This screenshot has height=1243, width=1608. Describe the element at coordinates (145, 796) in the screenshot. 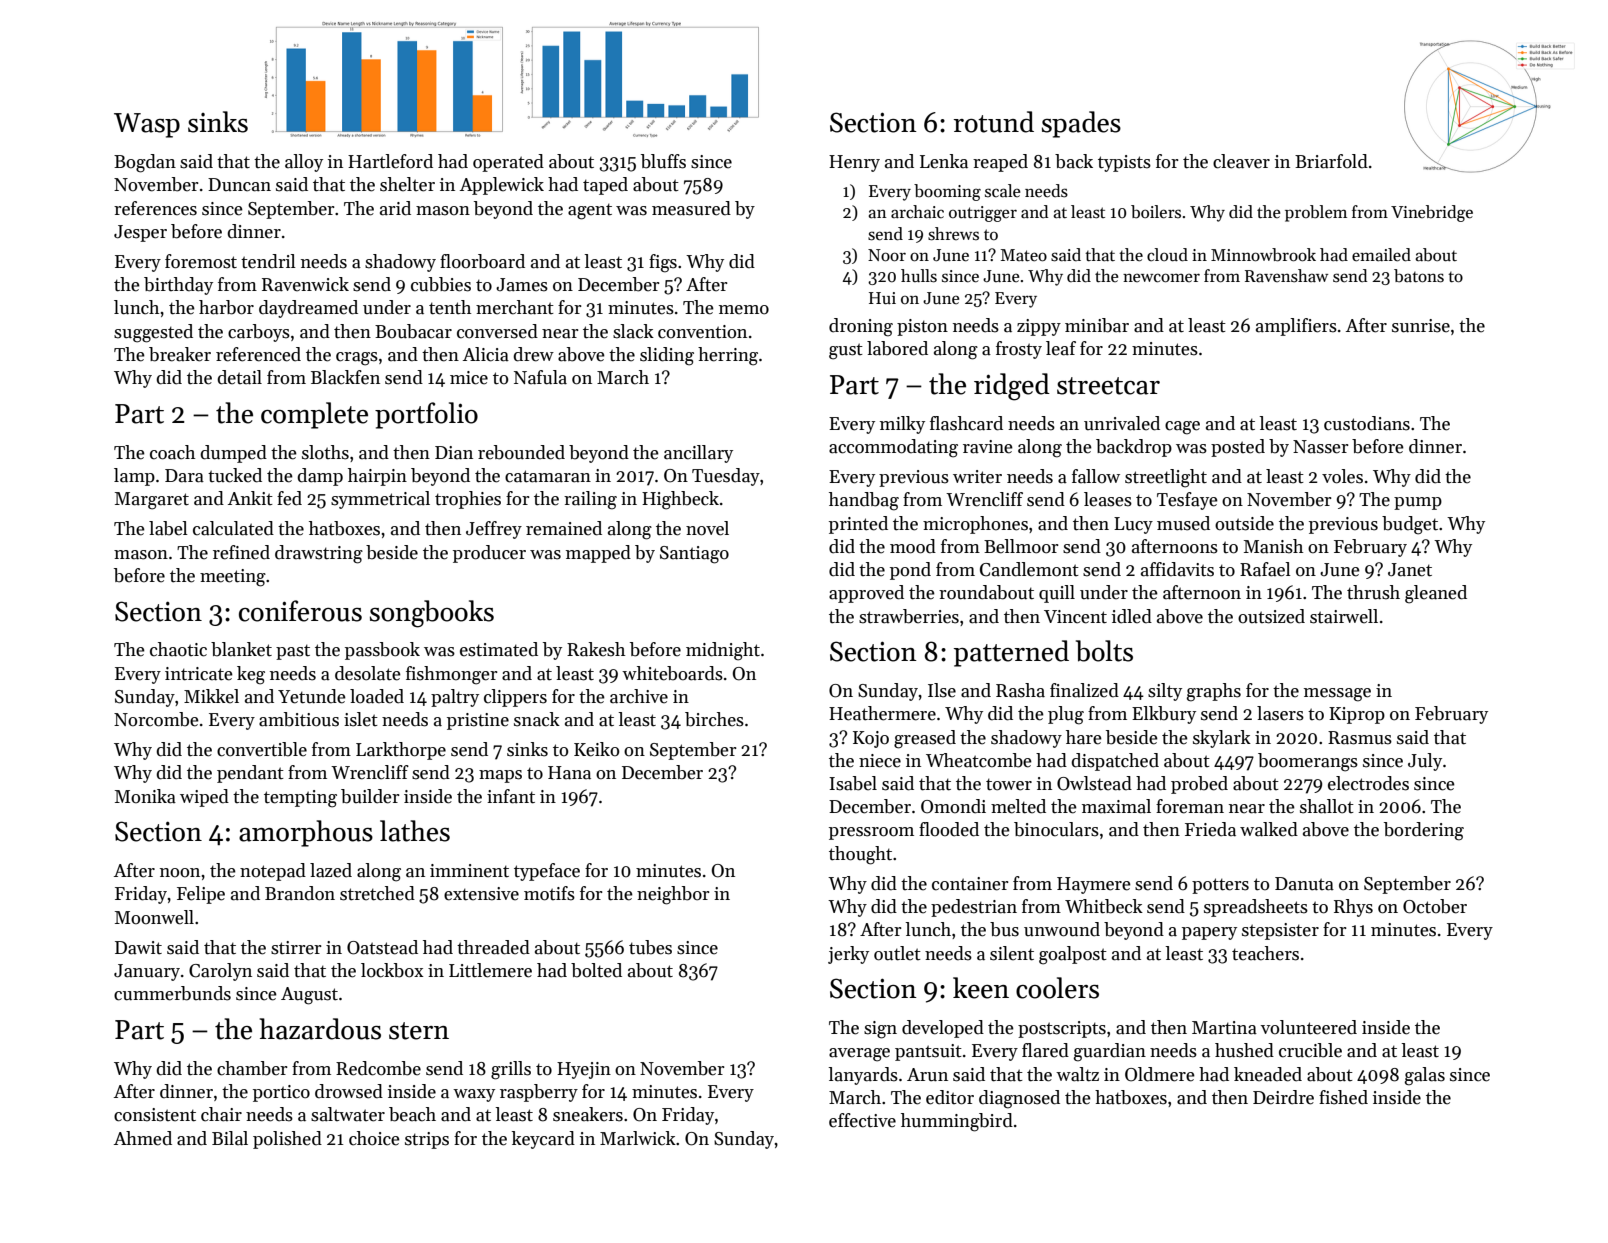

I see `Monika` at that location.
